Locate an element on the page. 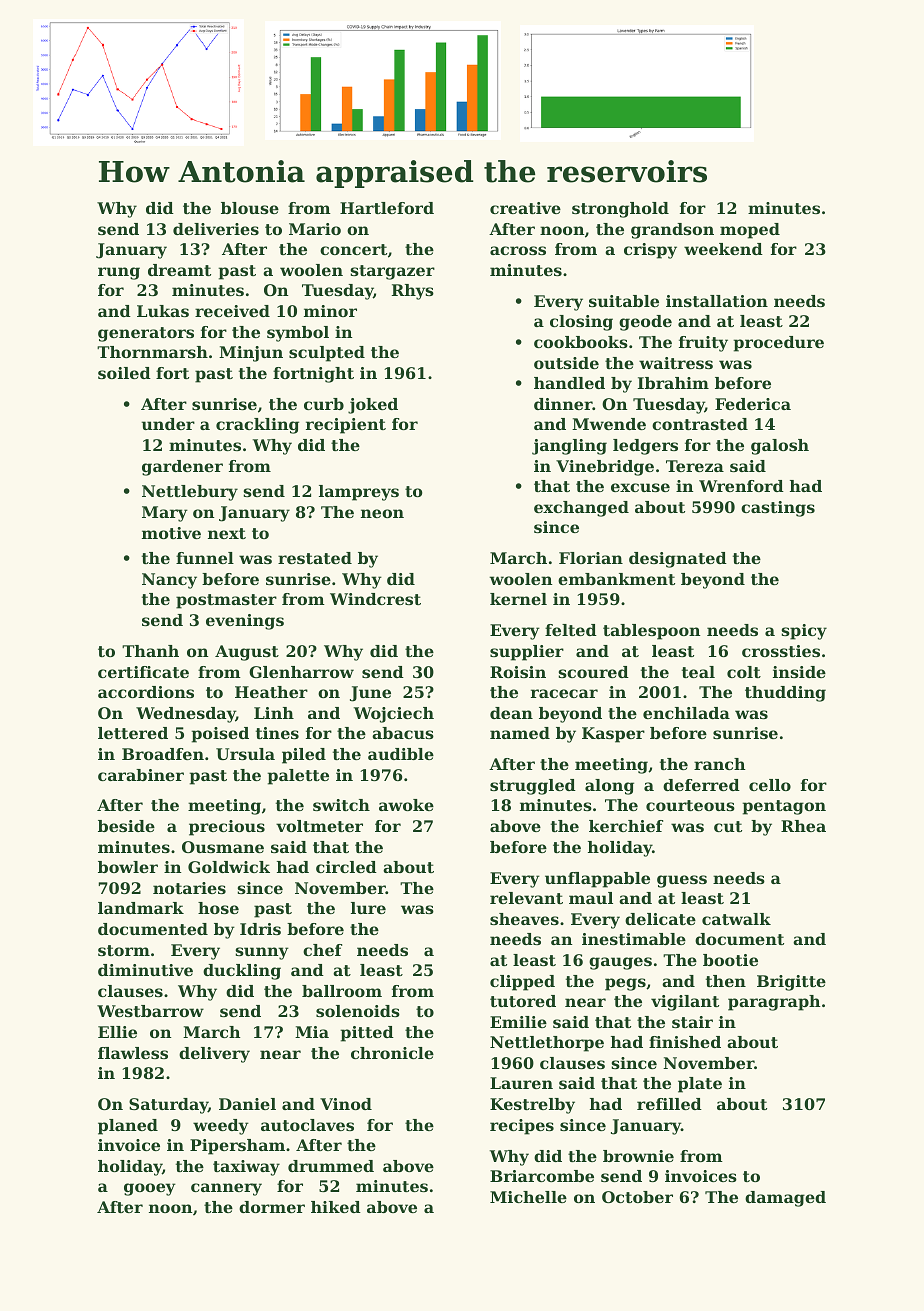  taxiway is located at coordinates (246, 1168).
